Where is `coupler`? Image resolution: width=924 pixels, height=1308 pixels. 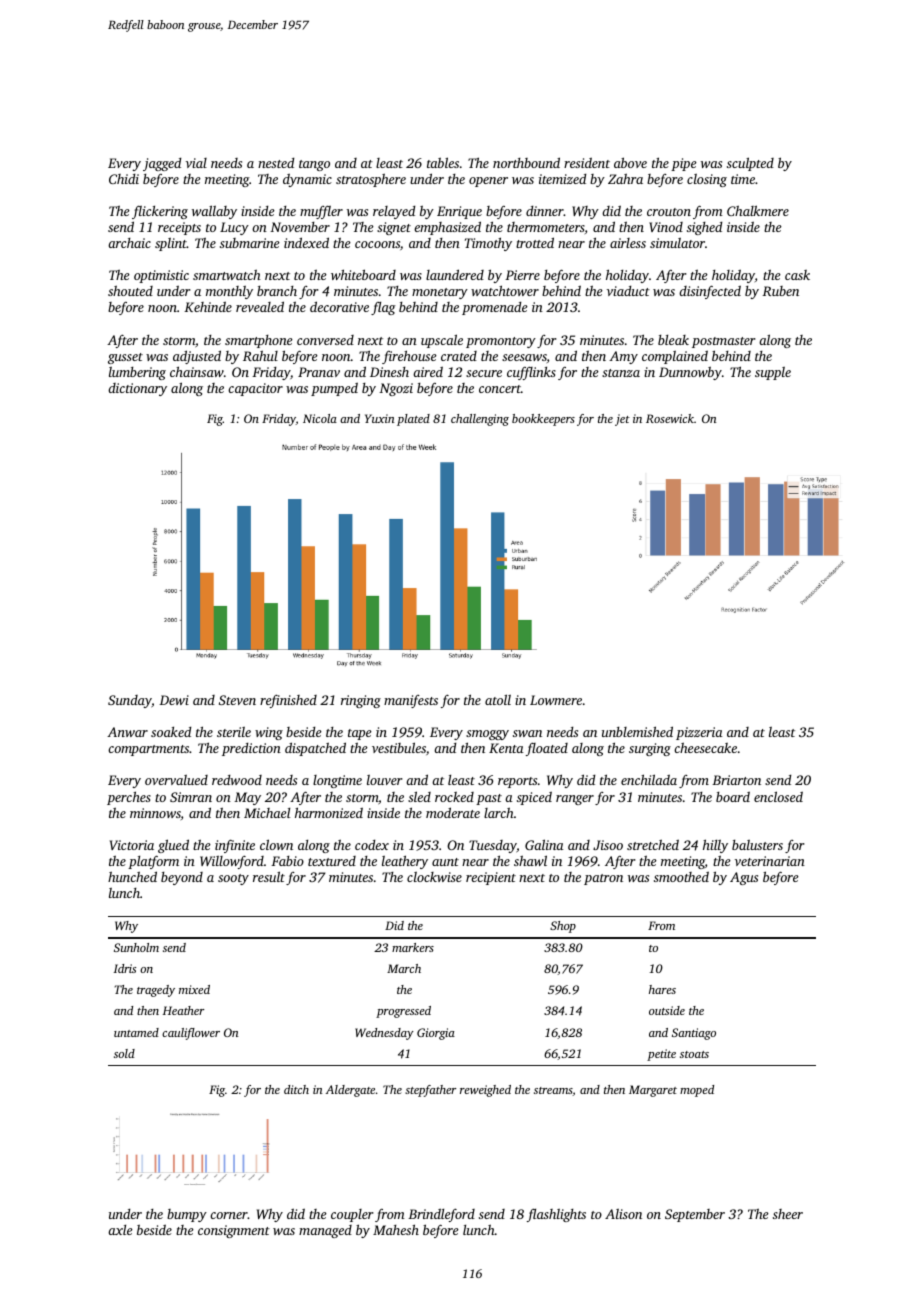
coupler is located at coordinates (352, 1215).
